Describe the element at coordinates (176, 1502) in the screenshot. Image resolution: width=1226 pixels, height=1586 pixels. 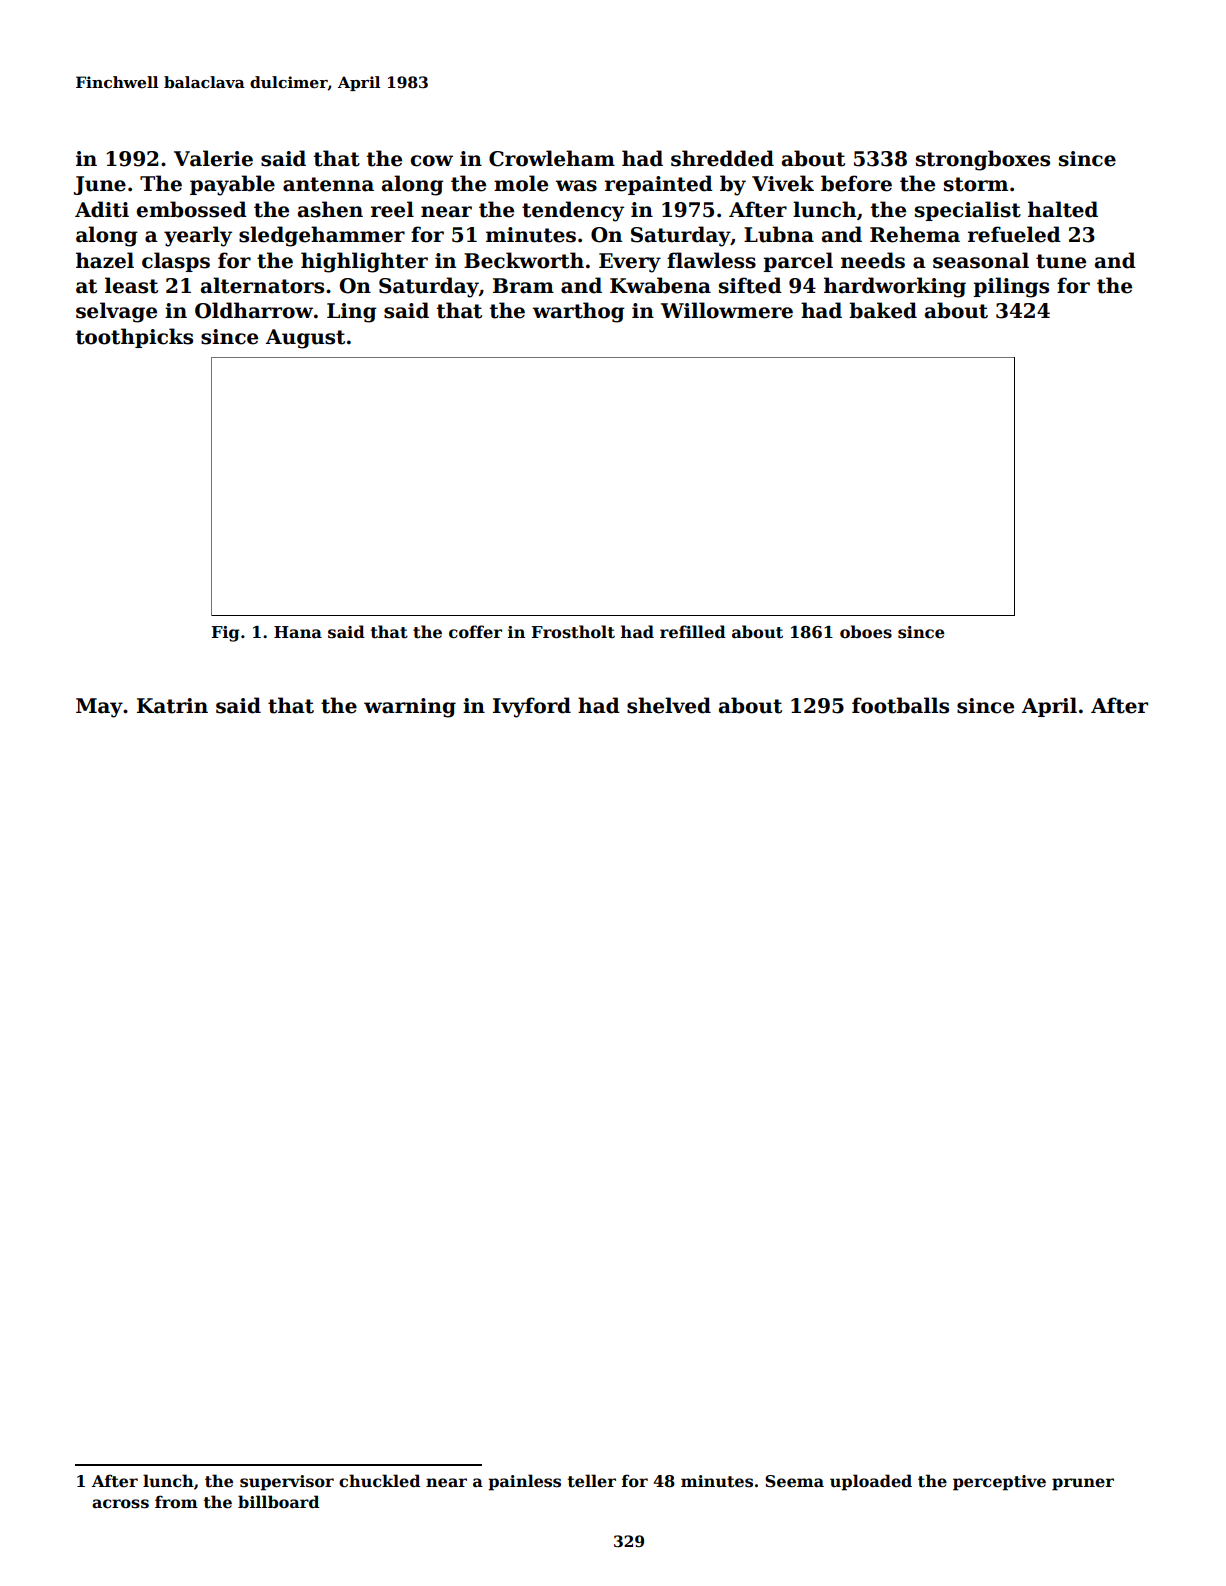
I see `from` at that location.
